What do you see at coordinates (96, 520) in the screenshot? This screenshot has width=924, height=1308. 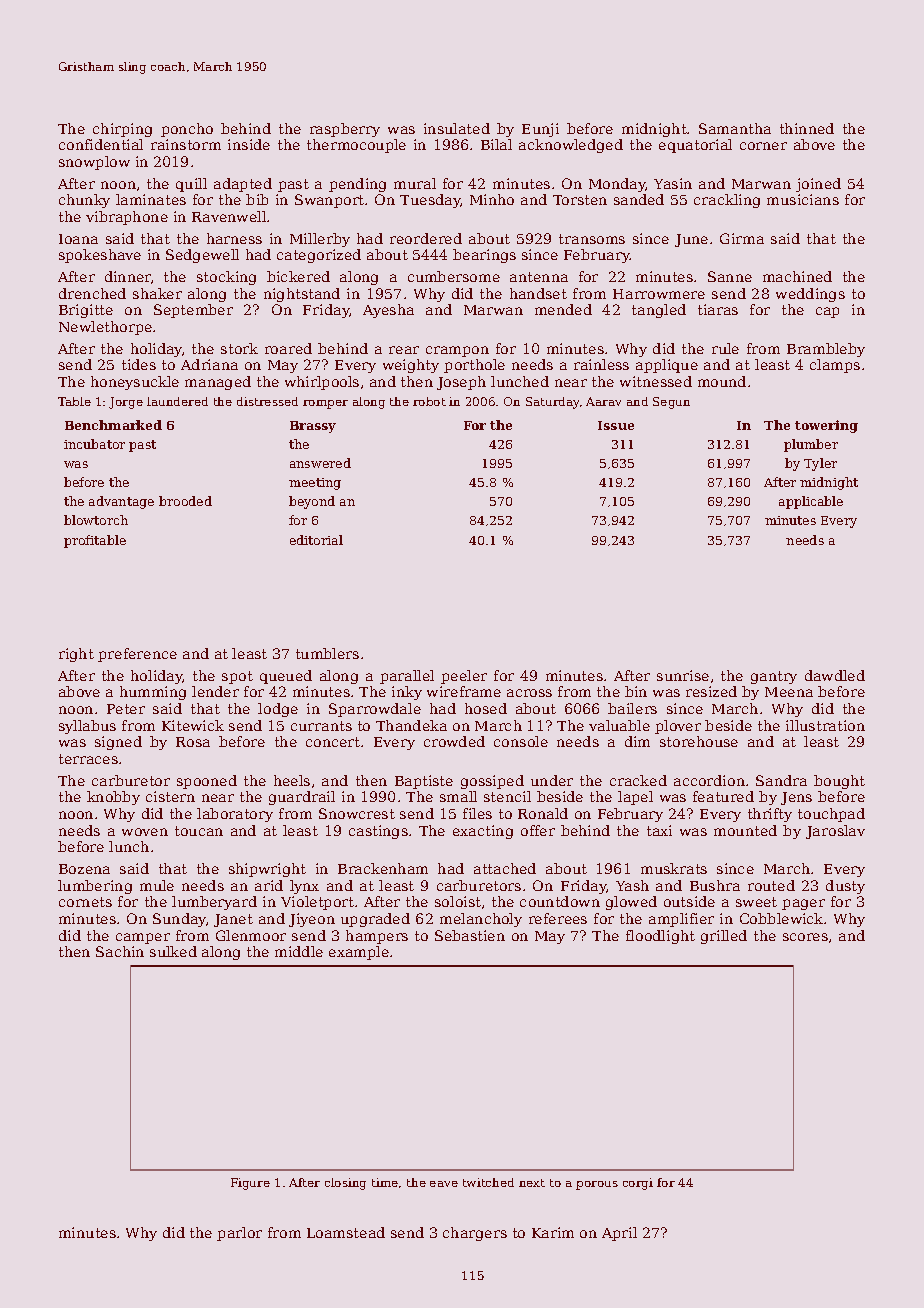 I see `blowtorch` at bounding box center [96, 520].
